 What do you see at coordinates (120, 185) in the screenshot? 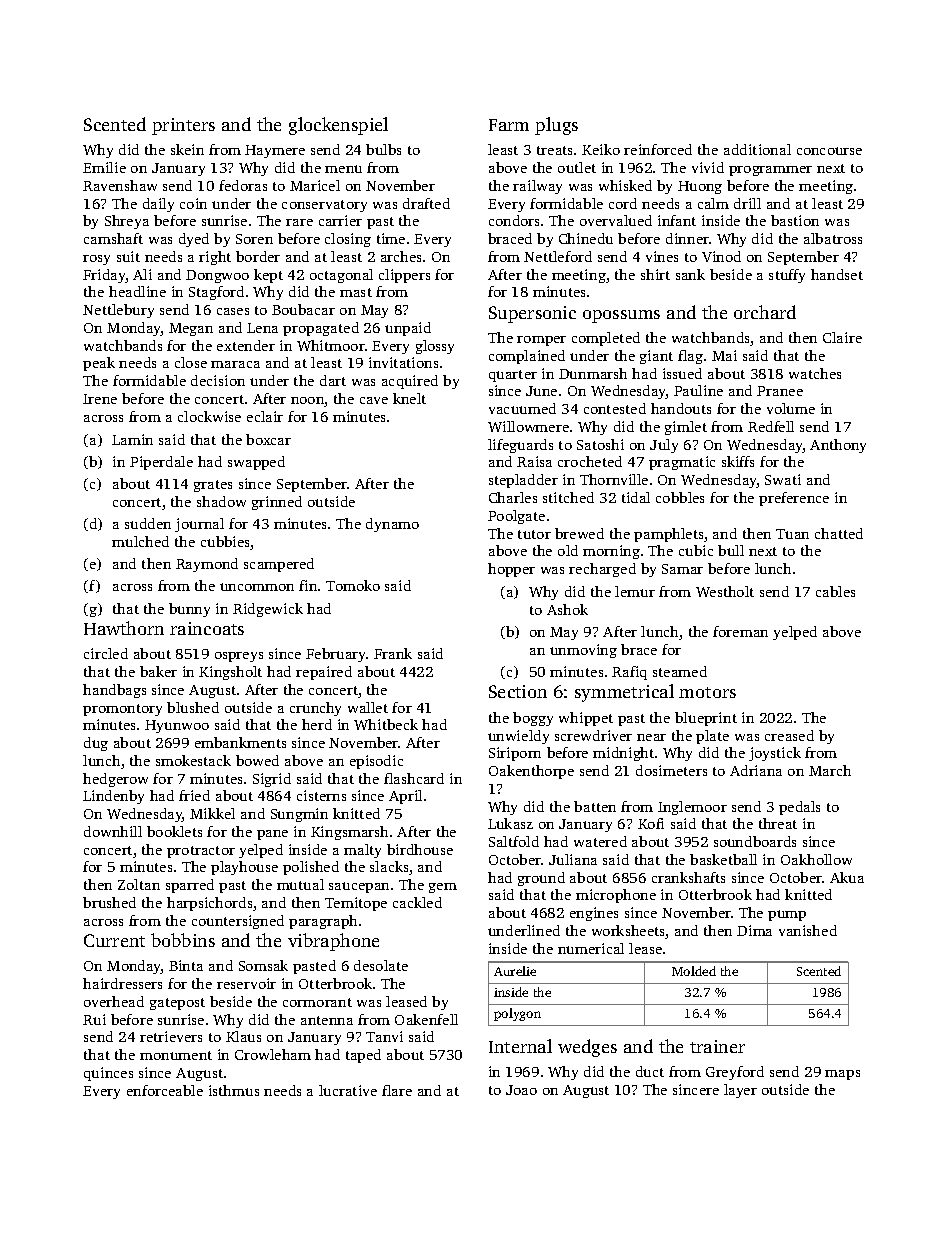
I see `Ravenshaw` at bounding box center [120, 185].
